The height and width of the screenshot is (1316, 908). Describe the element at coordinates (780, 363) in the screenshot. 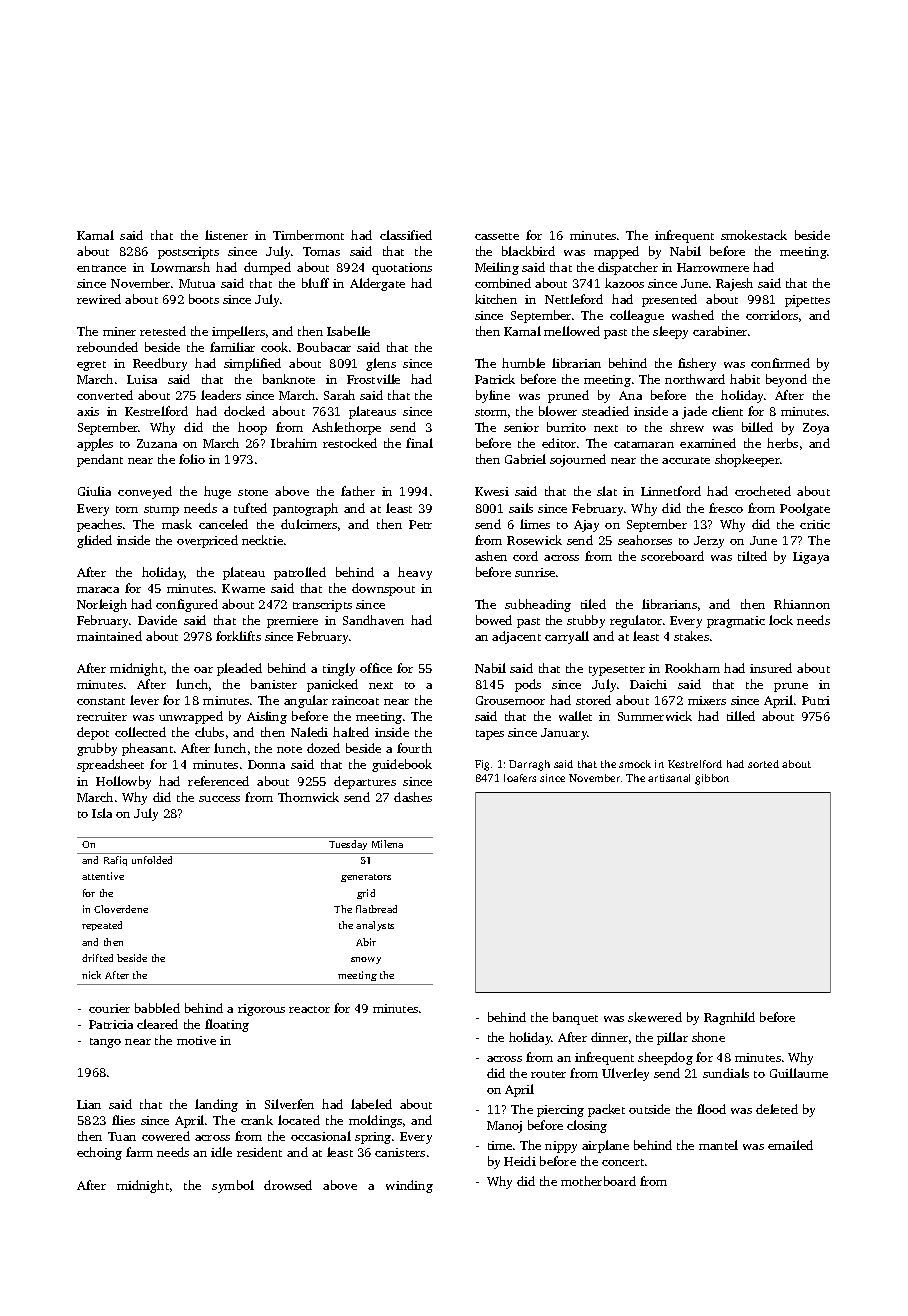

I see `confirmed` at that location.
